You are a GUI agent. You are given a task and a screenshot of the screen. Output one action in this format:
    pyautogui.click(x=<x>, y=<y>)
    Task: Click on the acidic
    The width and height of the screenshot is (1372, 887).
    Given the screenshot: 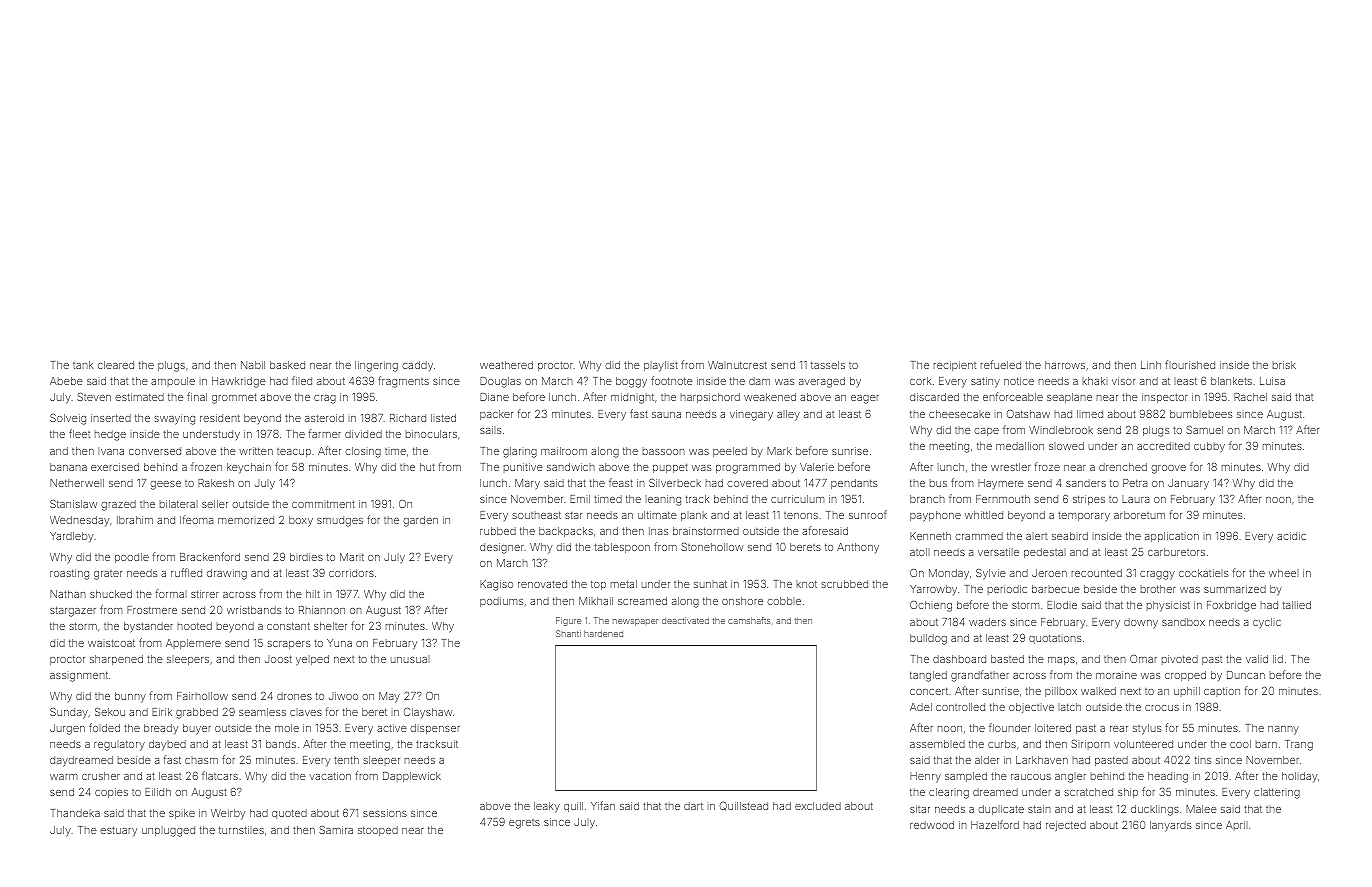 What is the action you would take?
    pyautogui.click(x=1291, y=536)
